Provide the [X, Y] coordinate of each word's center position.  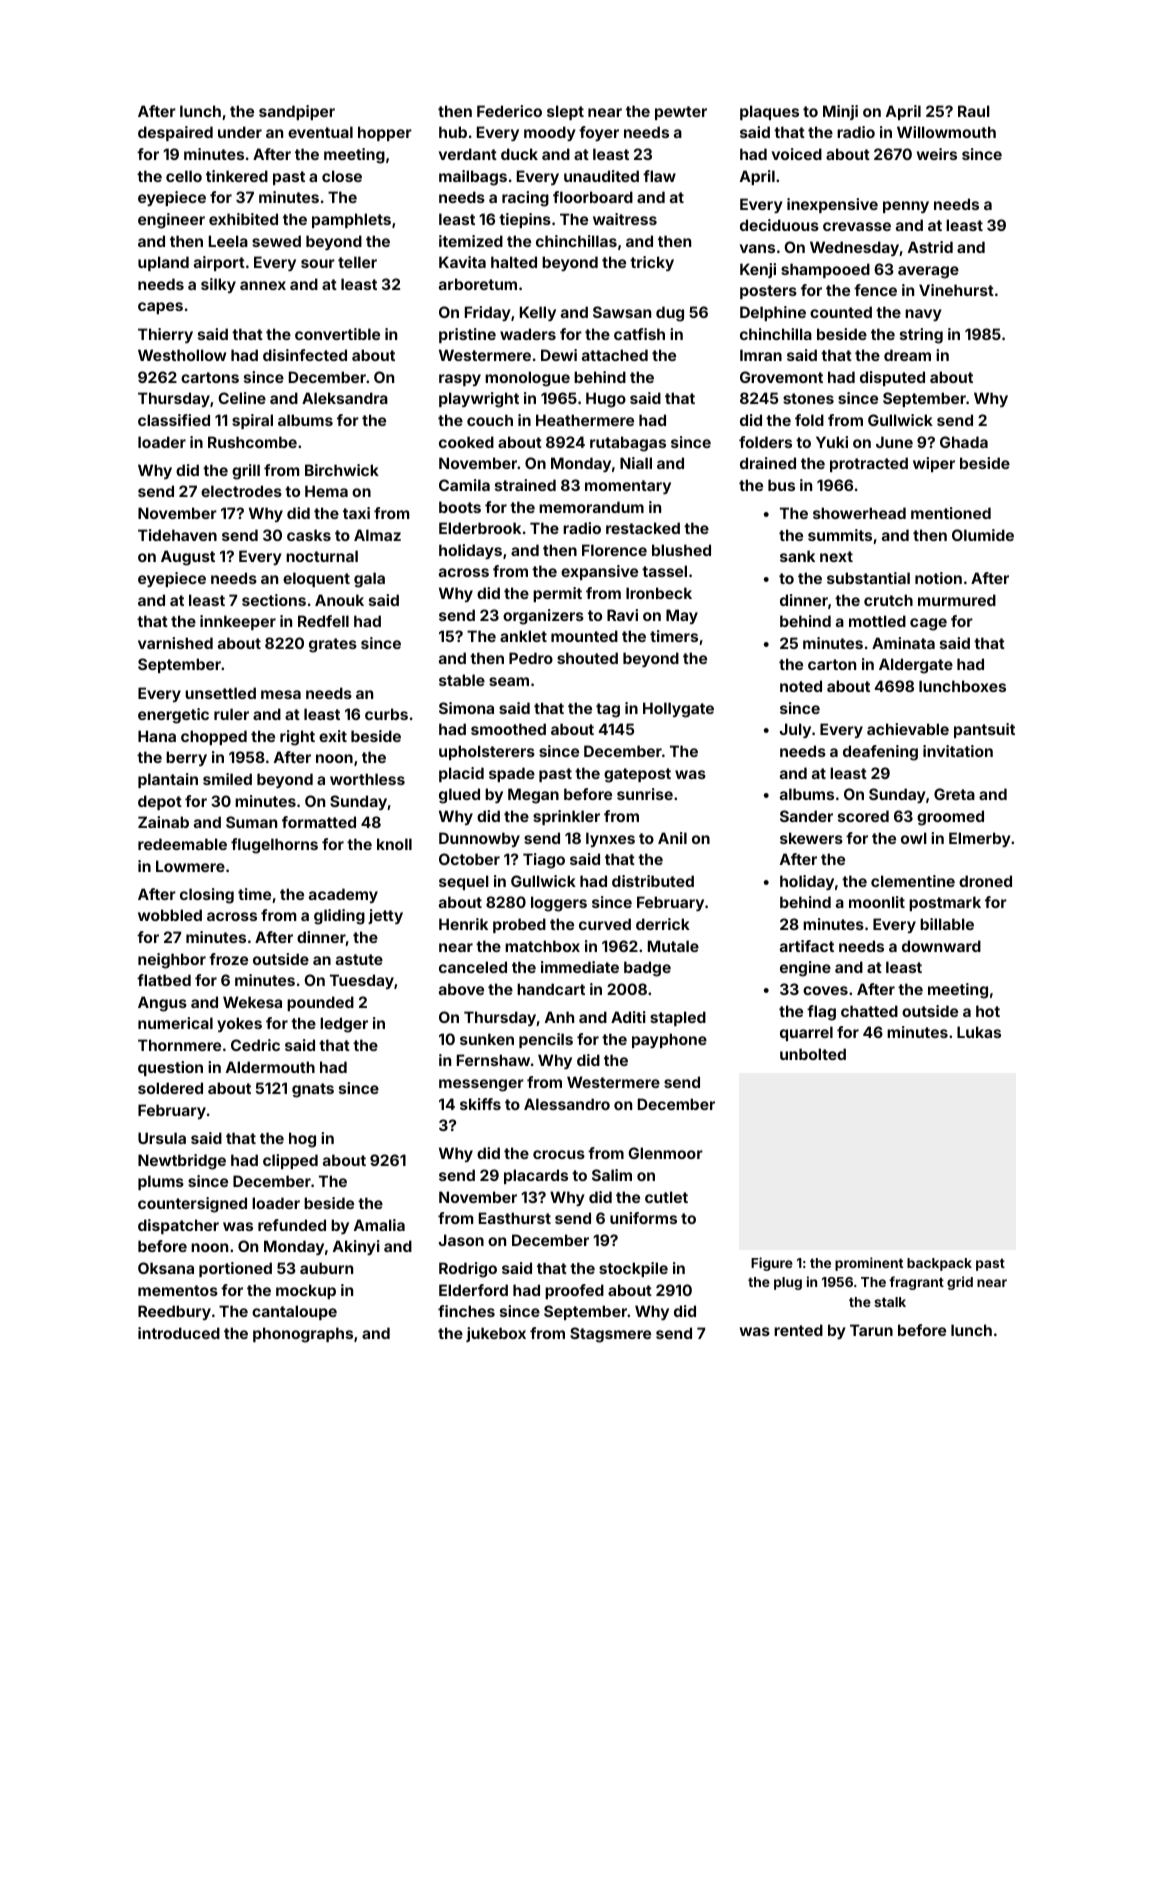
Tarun [871, 1330]
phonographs [303, 1335]
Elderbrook [480, 528]
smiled [227, 779]
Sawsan [622, 312]
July [795, 730]
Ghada [964, 442]
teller [357, 262]
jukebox [496, 1334]
